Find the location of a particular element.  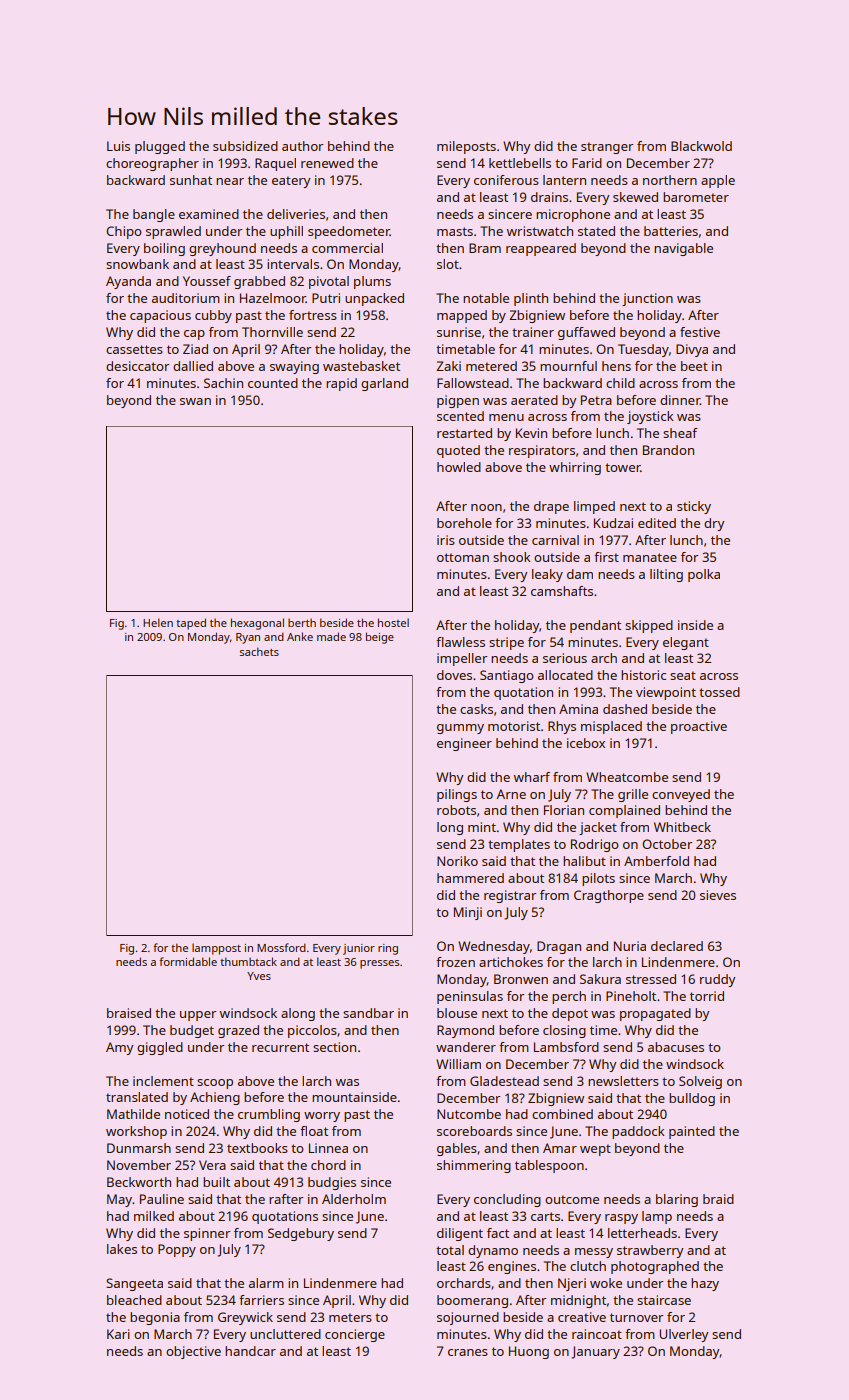

renewed is located at coordinates (327, 163).
